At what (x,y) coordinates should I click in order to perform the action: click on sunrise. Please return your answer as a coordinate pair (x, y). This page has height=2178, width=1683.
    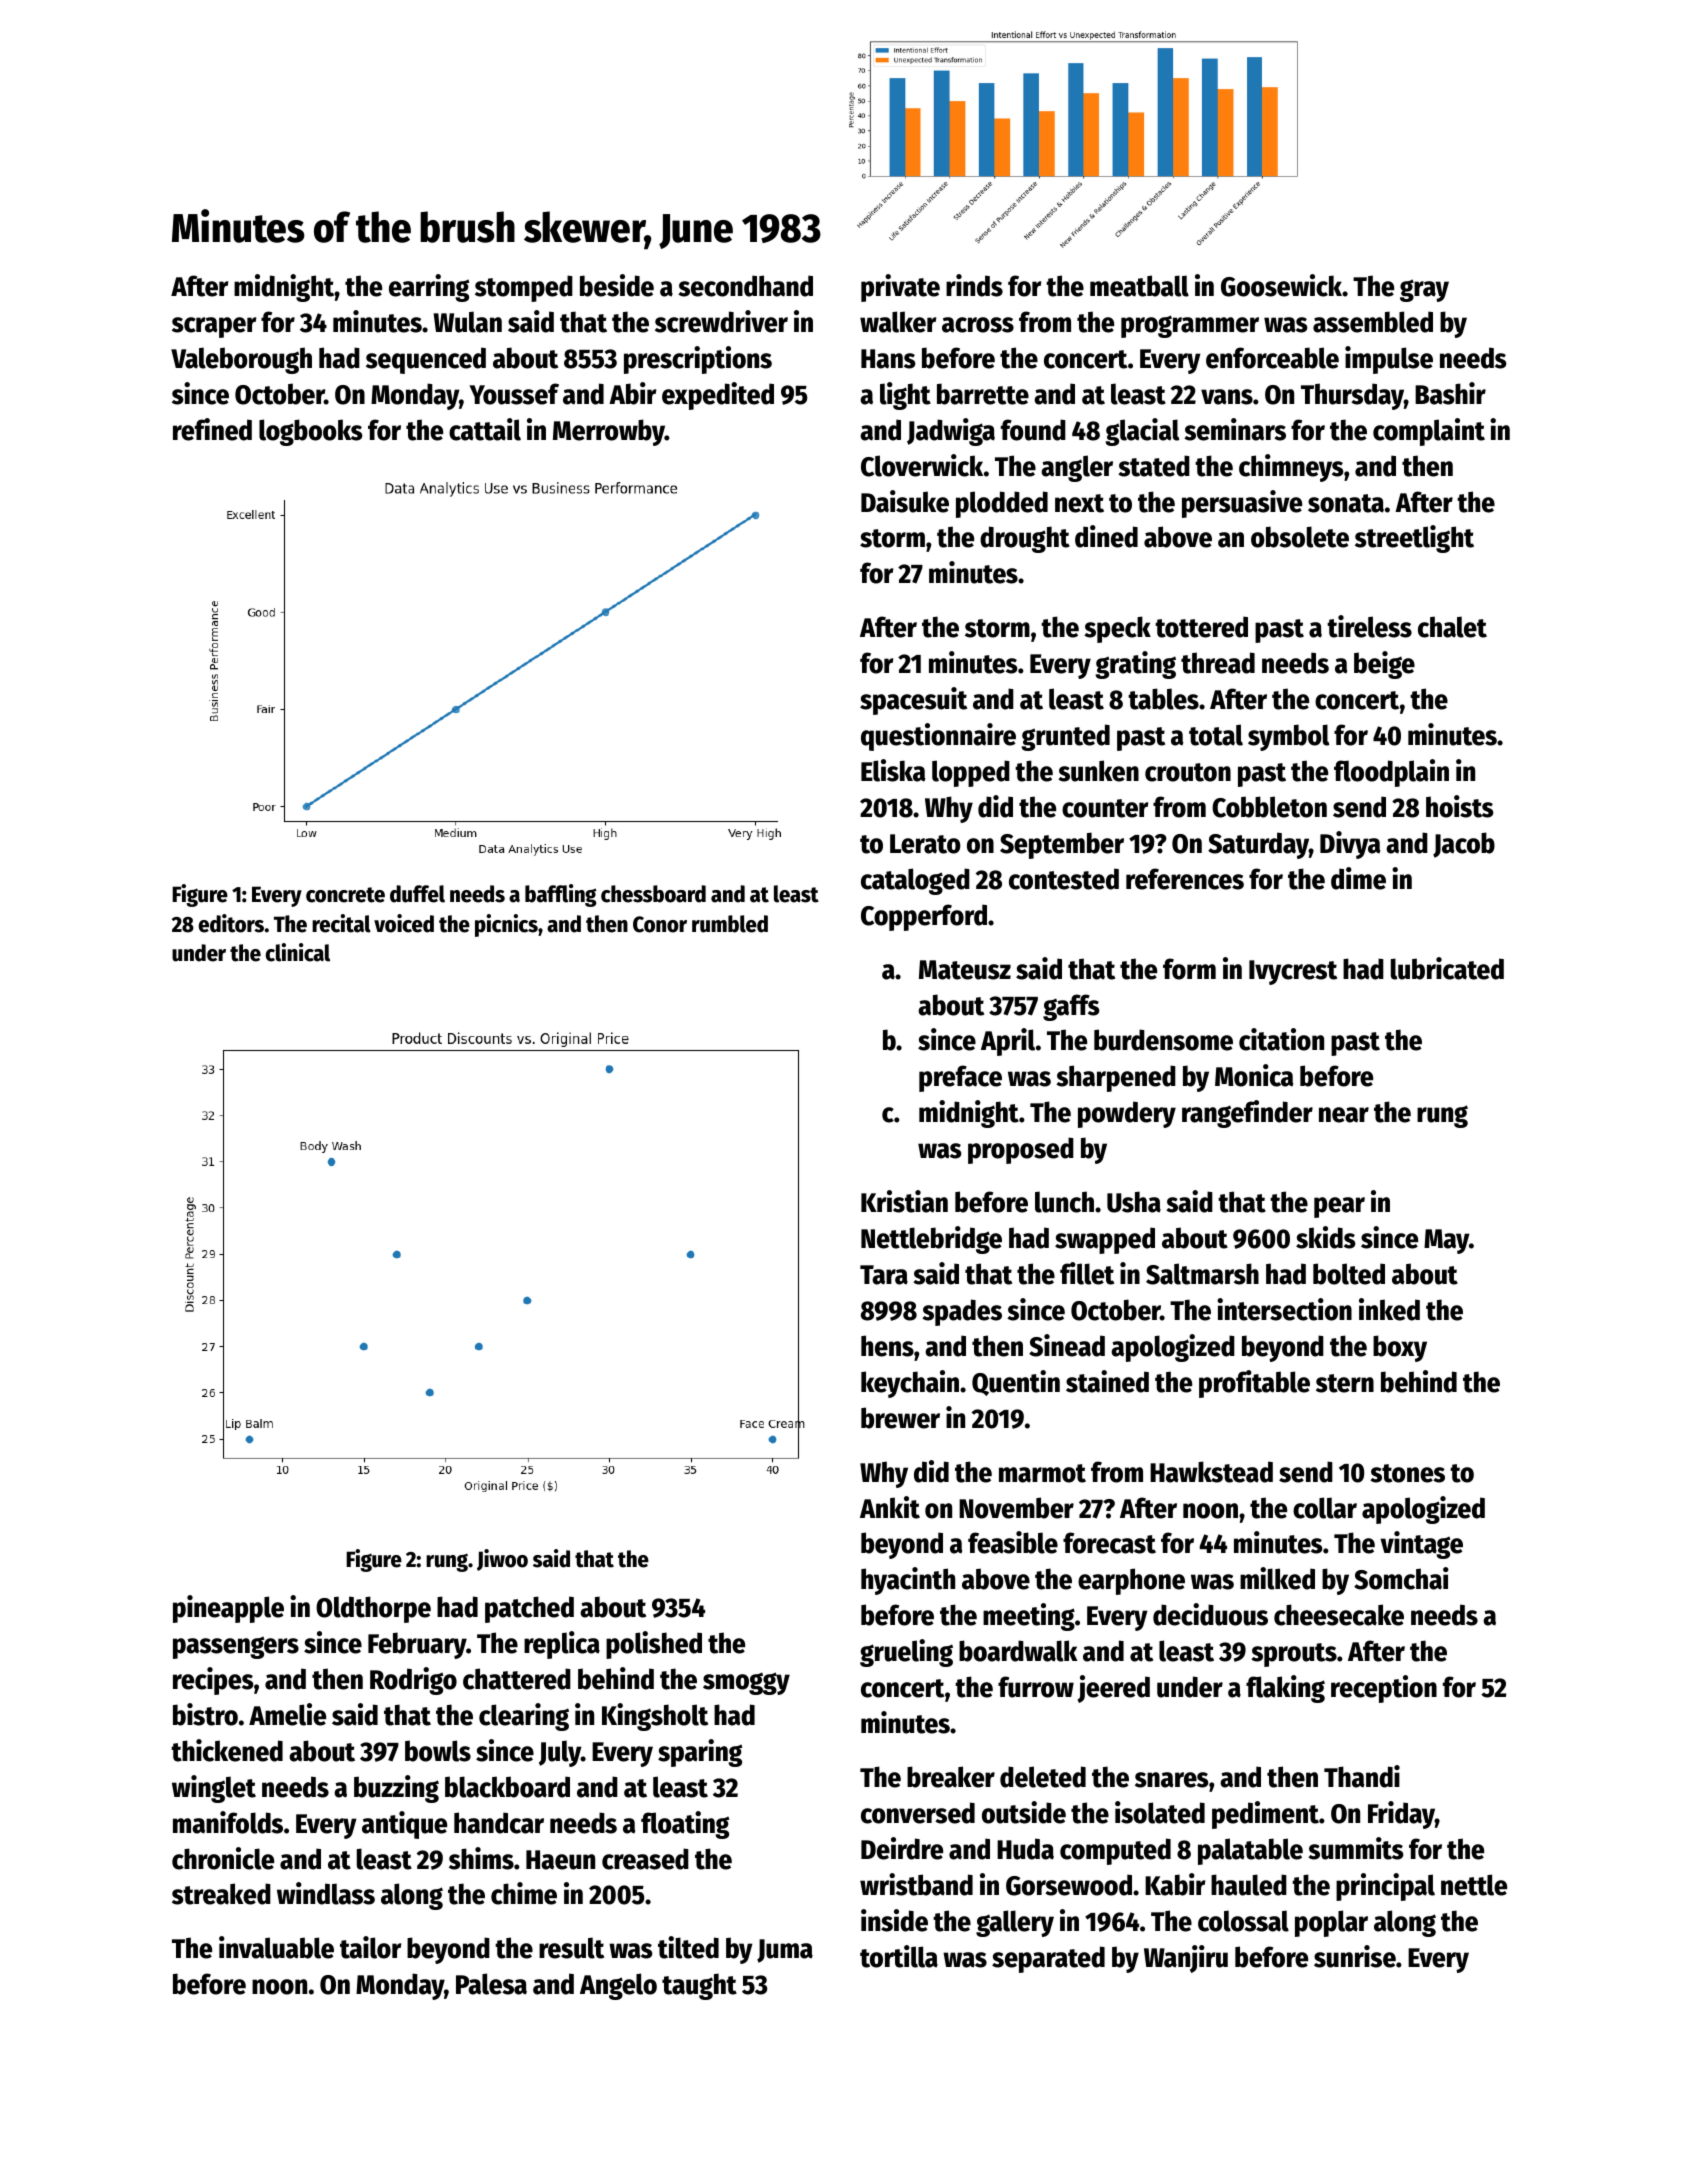
    Looking at the image, I should click on (1355, 1956).
